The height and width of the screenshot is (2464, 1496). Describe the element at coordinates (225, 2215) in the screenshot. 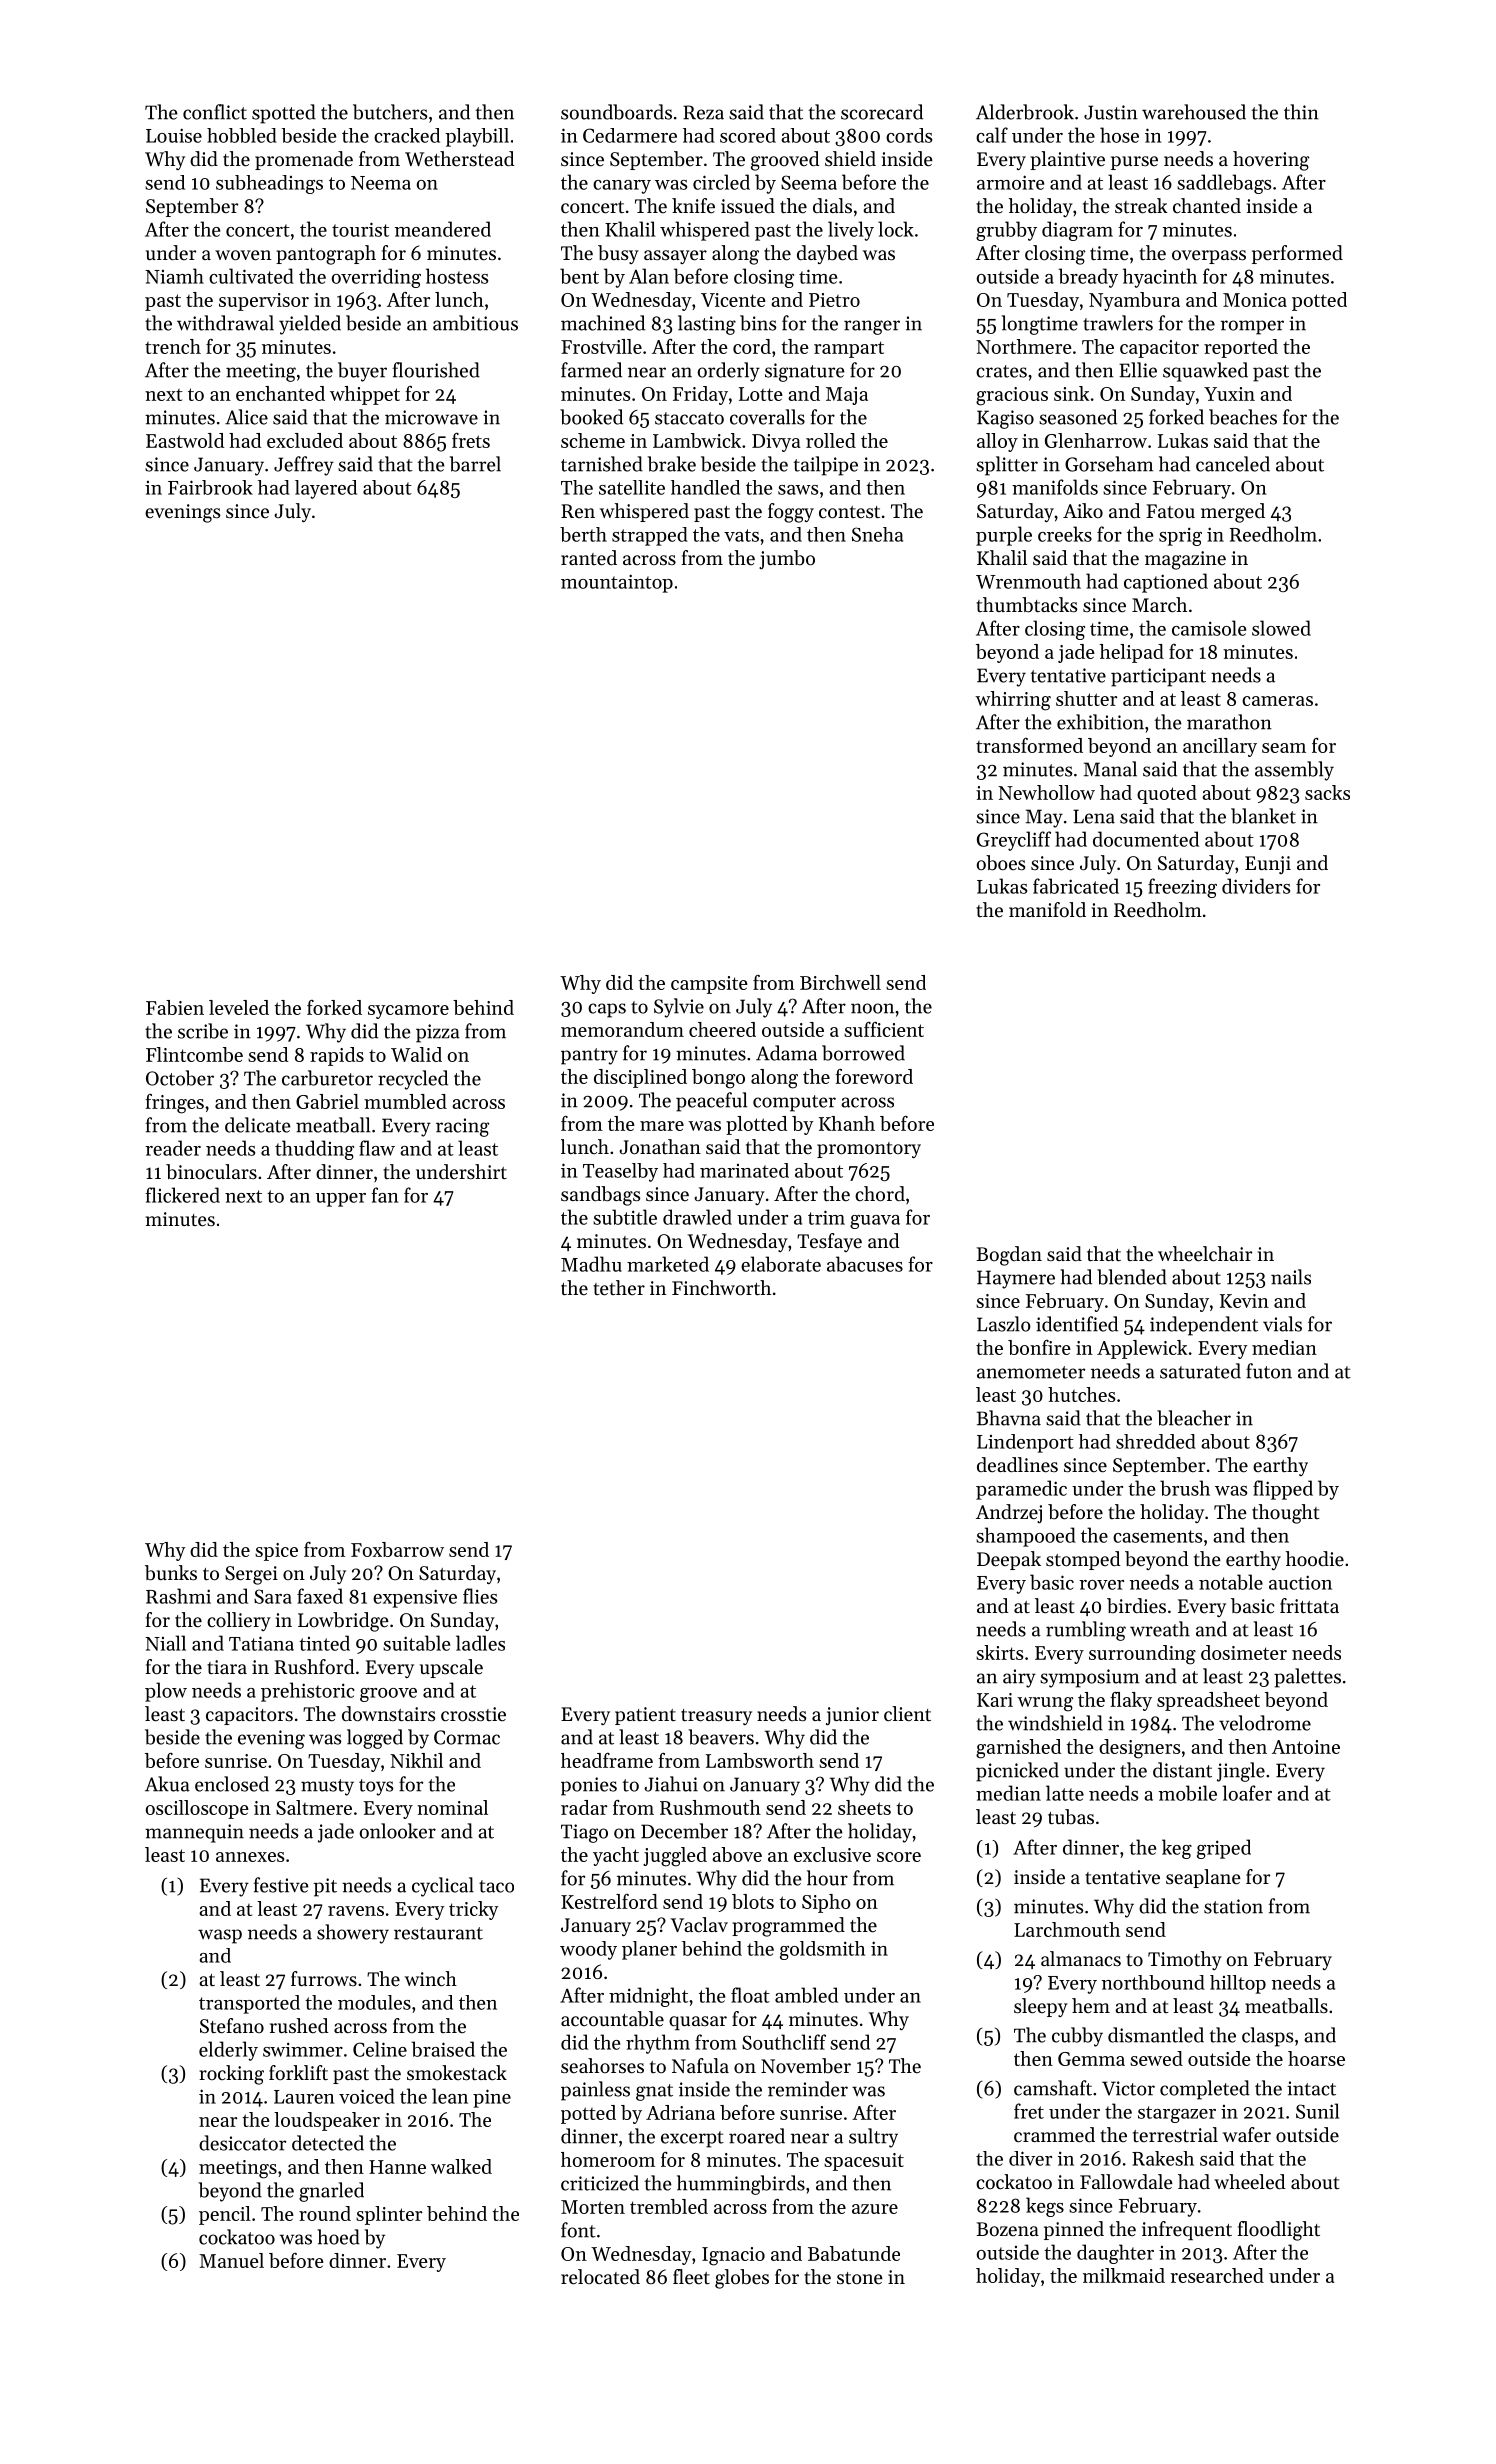

I see `pencil` at that location.
